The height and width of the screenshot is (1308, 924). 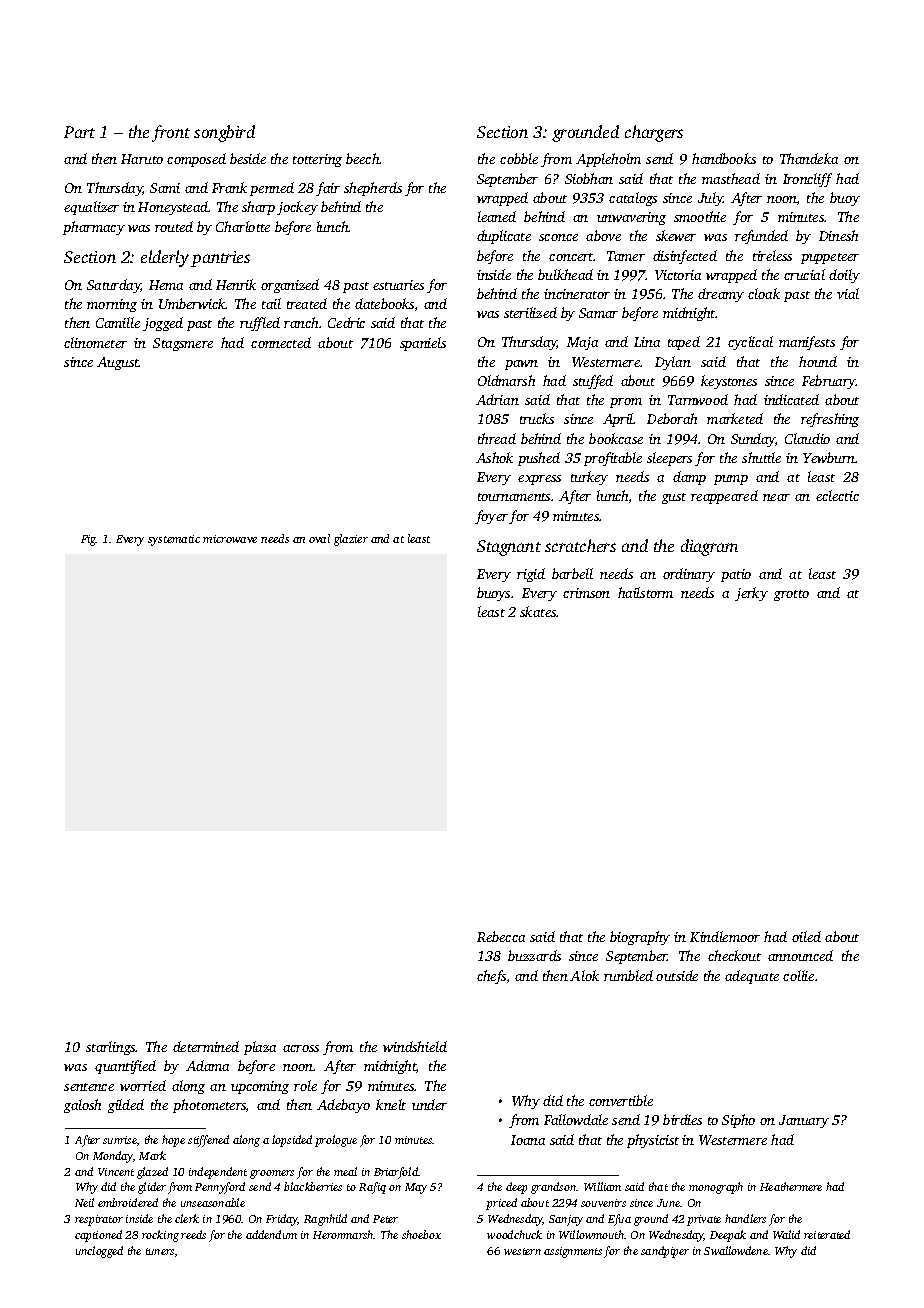 I want to click on clinometer, so click(x=95, y=342).
